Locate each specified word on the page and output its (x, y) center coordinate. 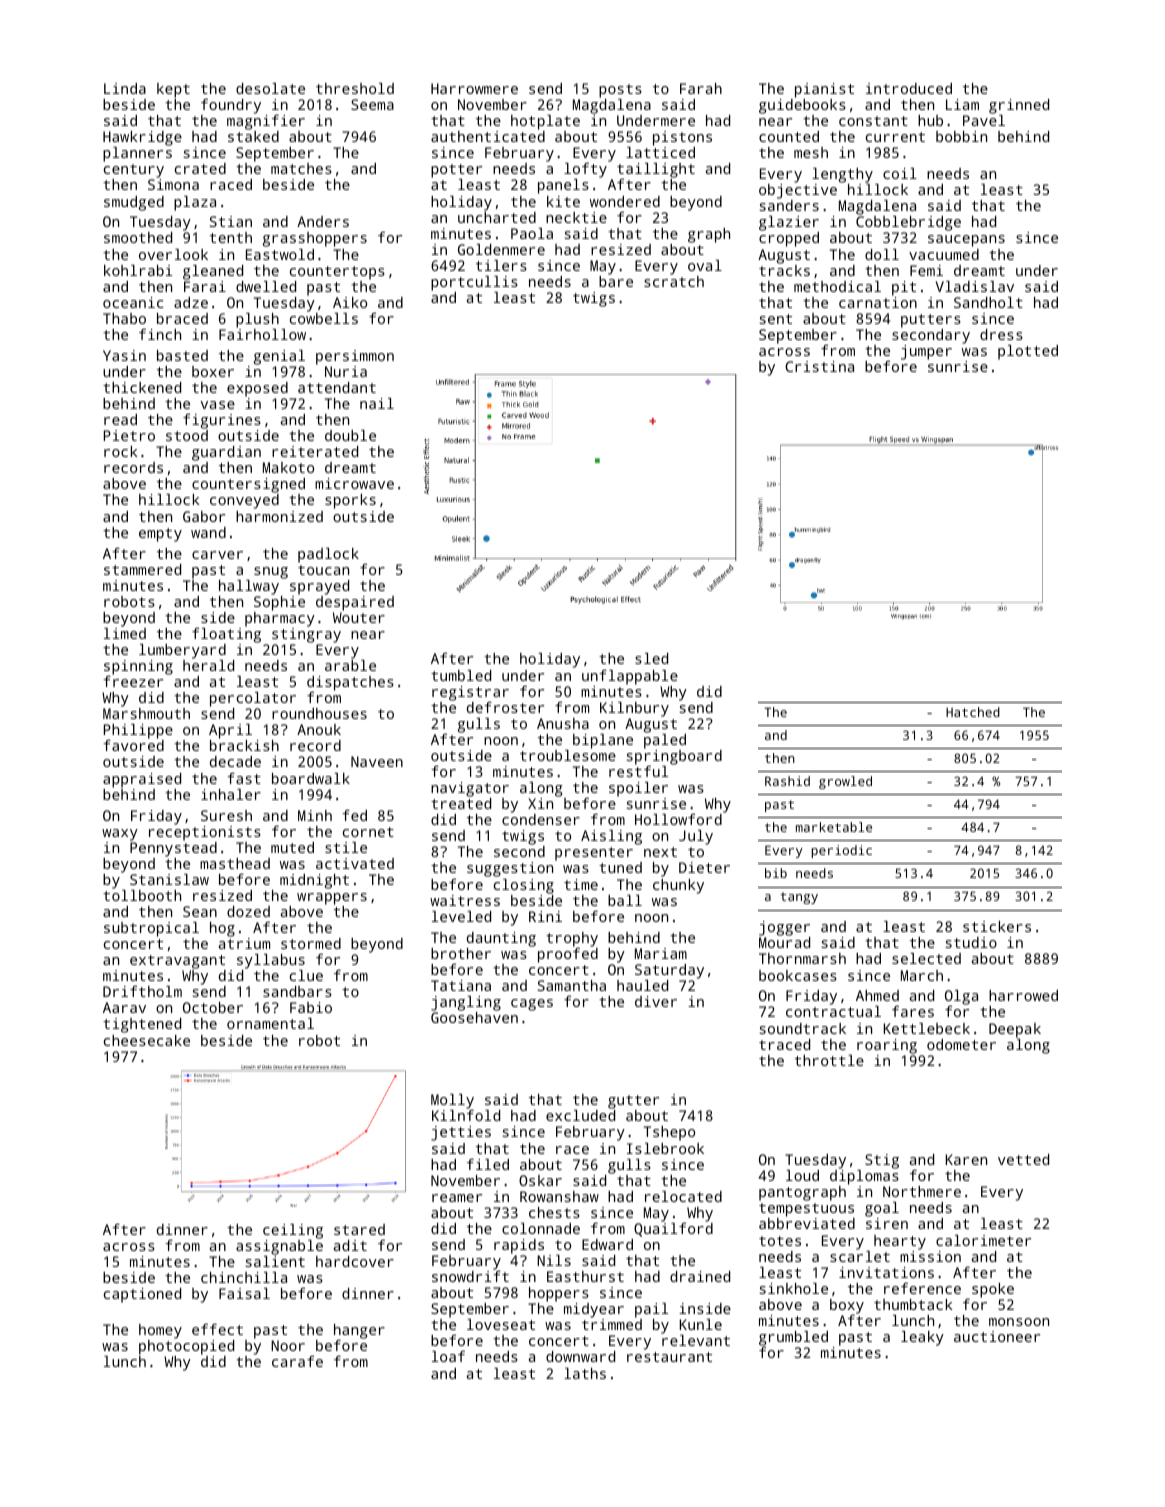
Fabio (311, 1007)
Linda (125, 88)
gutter (633, 1102)
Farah (701, 88)
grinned (1019, 106)
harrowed (1023, 995)
